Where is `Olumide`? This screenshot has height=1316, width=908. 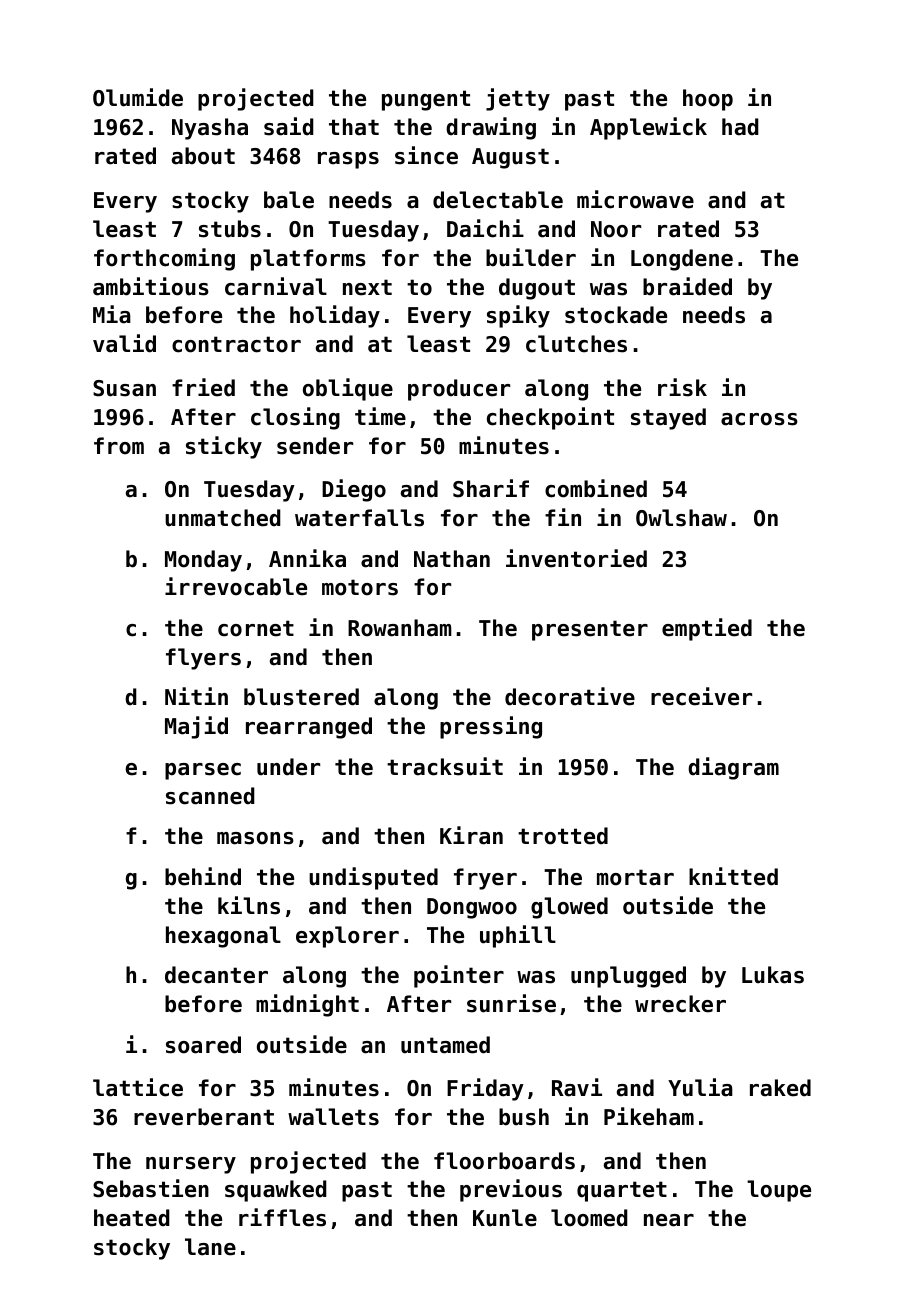
Olumide is located at coordinates (138, 97).
